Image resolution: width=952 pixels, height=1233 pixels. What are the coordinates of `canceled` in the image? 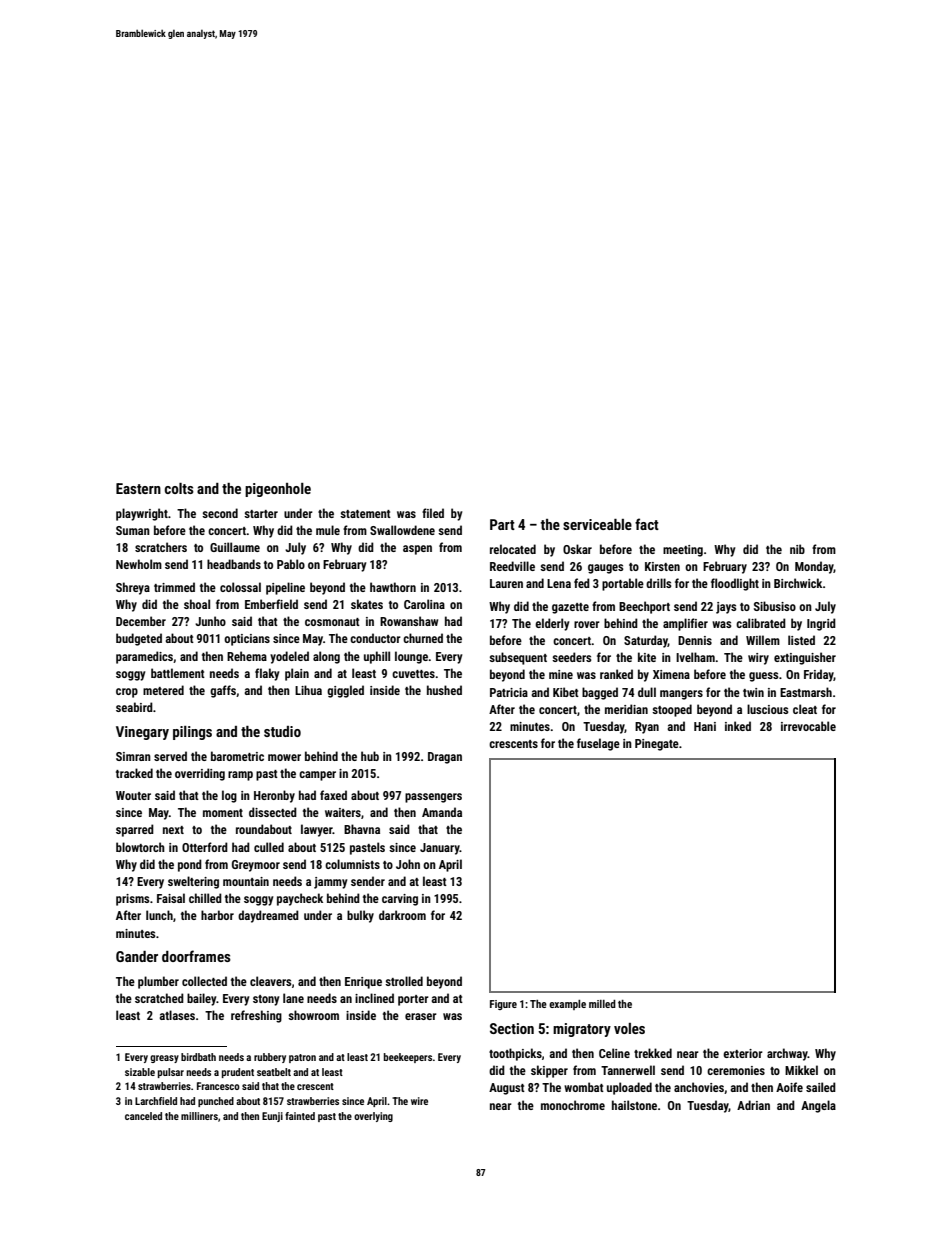 It's located at (143, 1116).
